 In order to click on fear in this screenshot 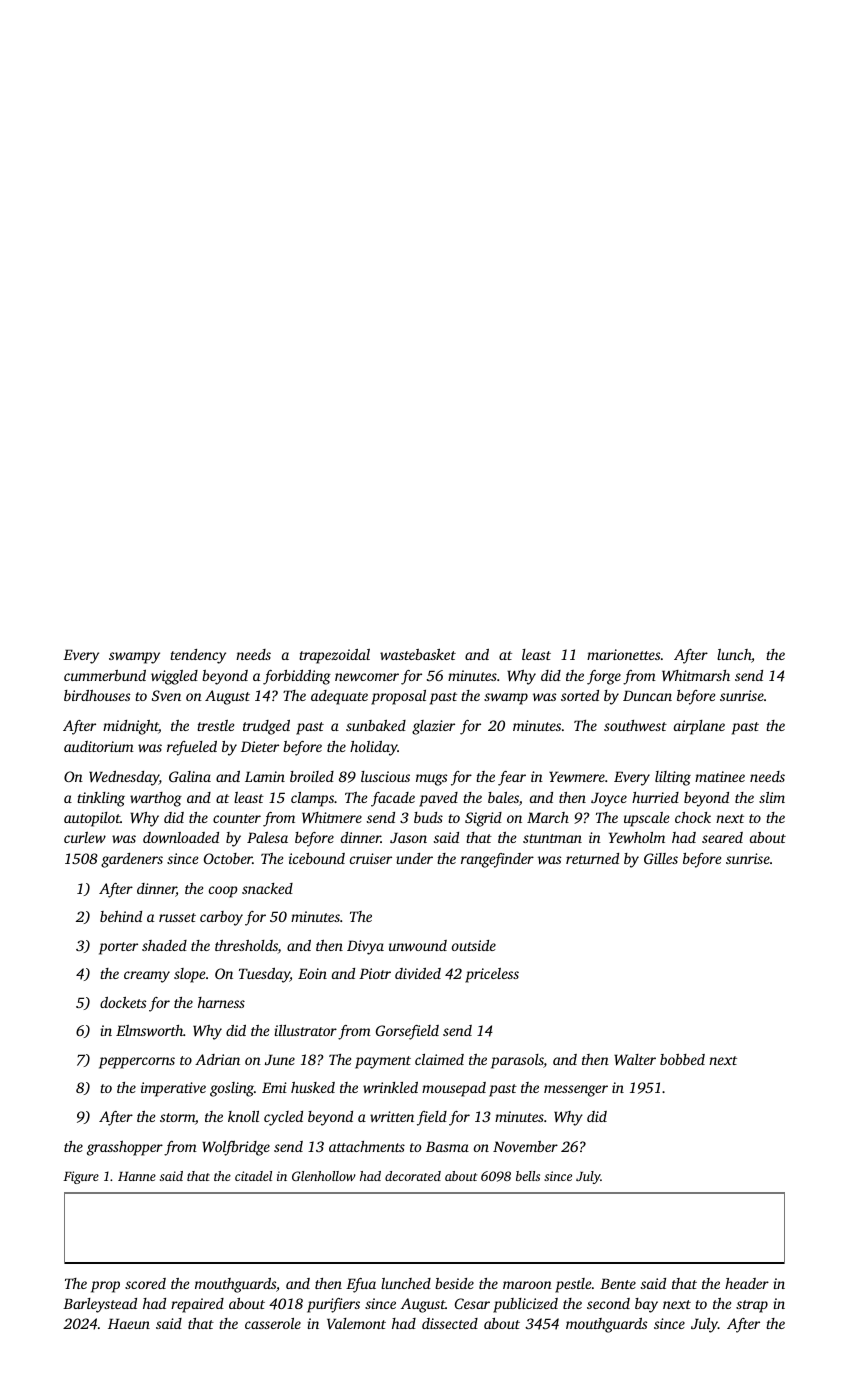, I will do `click(512, 778)`.
